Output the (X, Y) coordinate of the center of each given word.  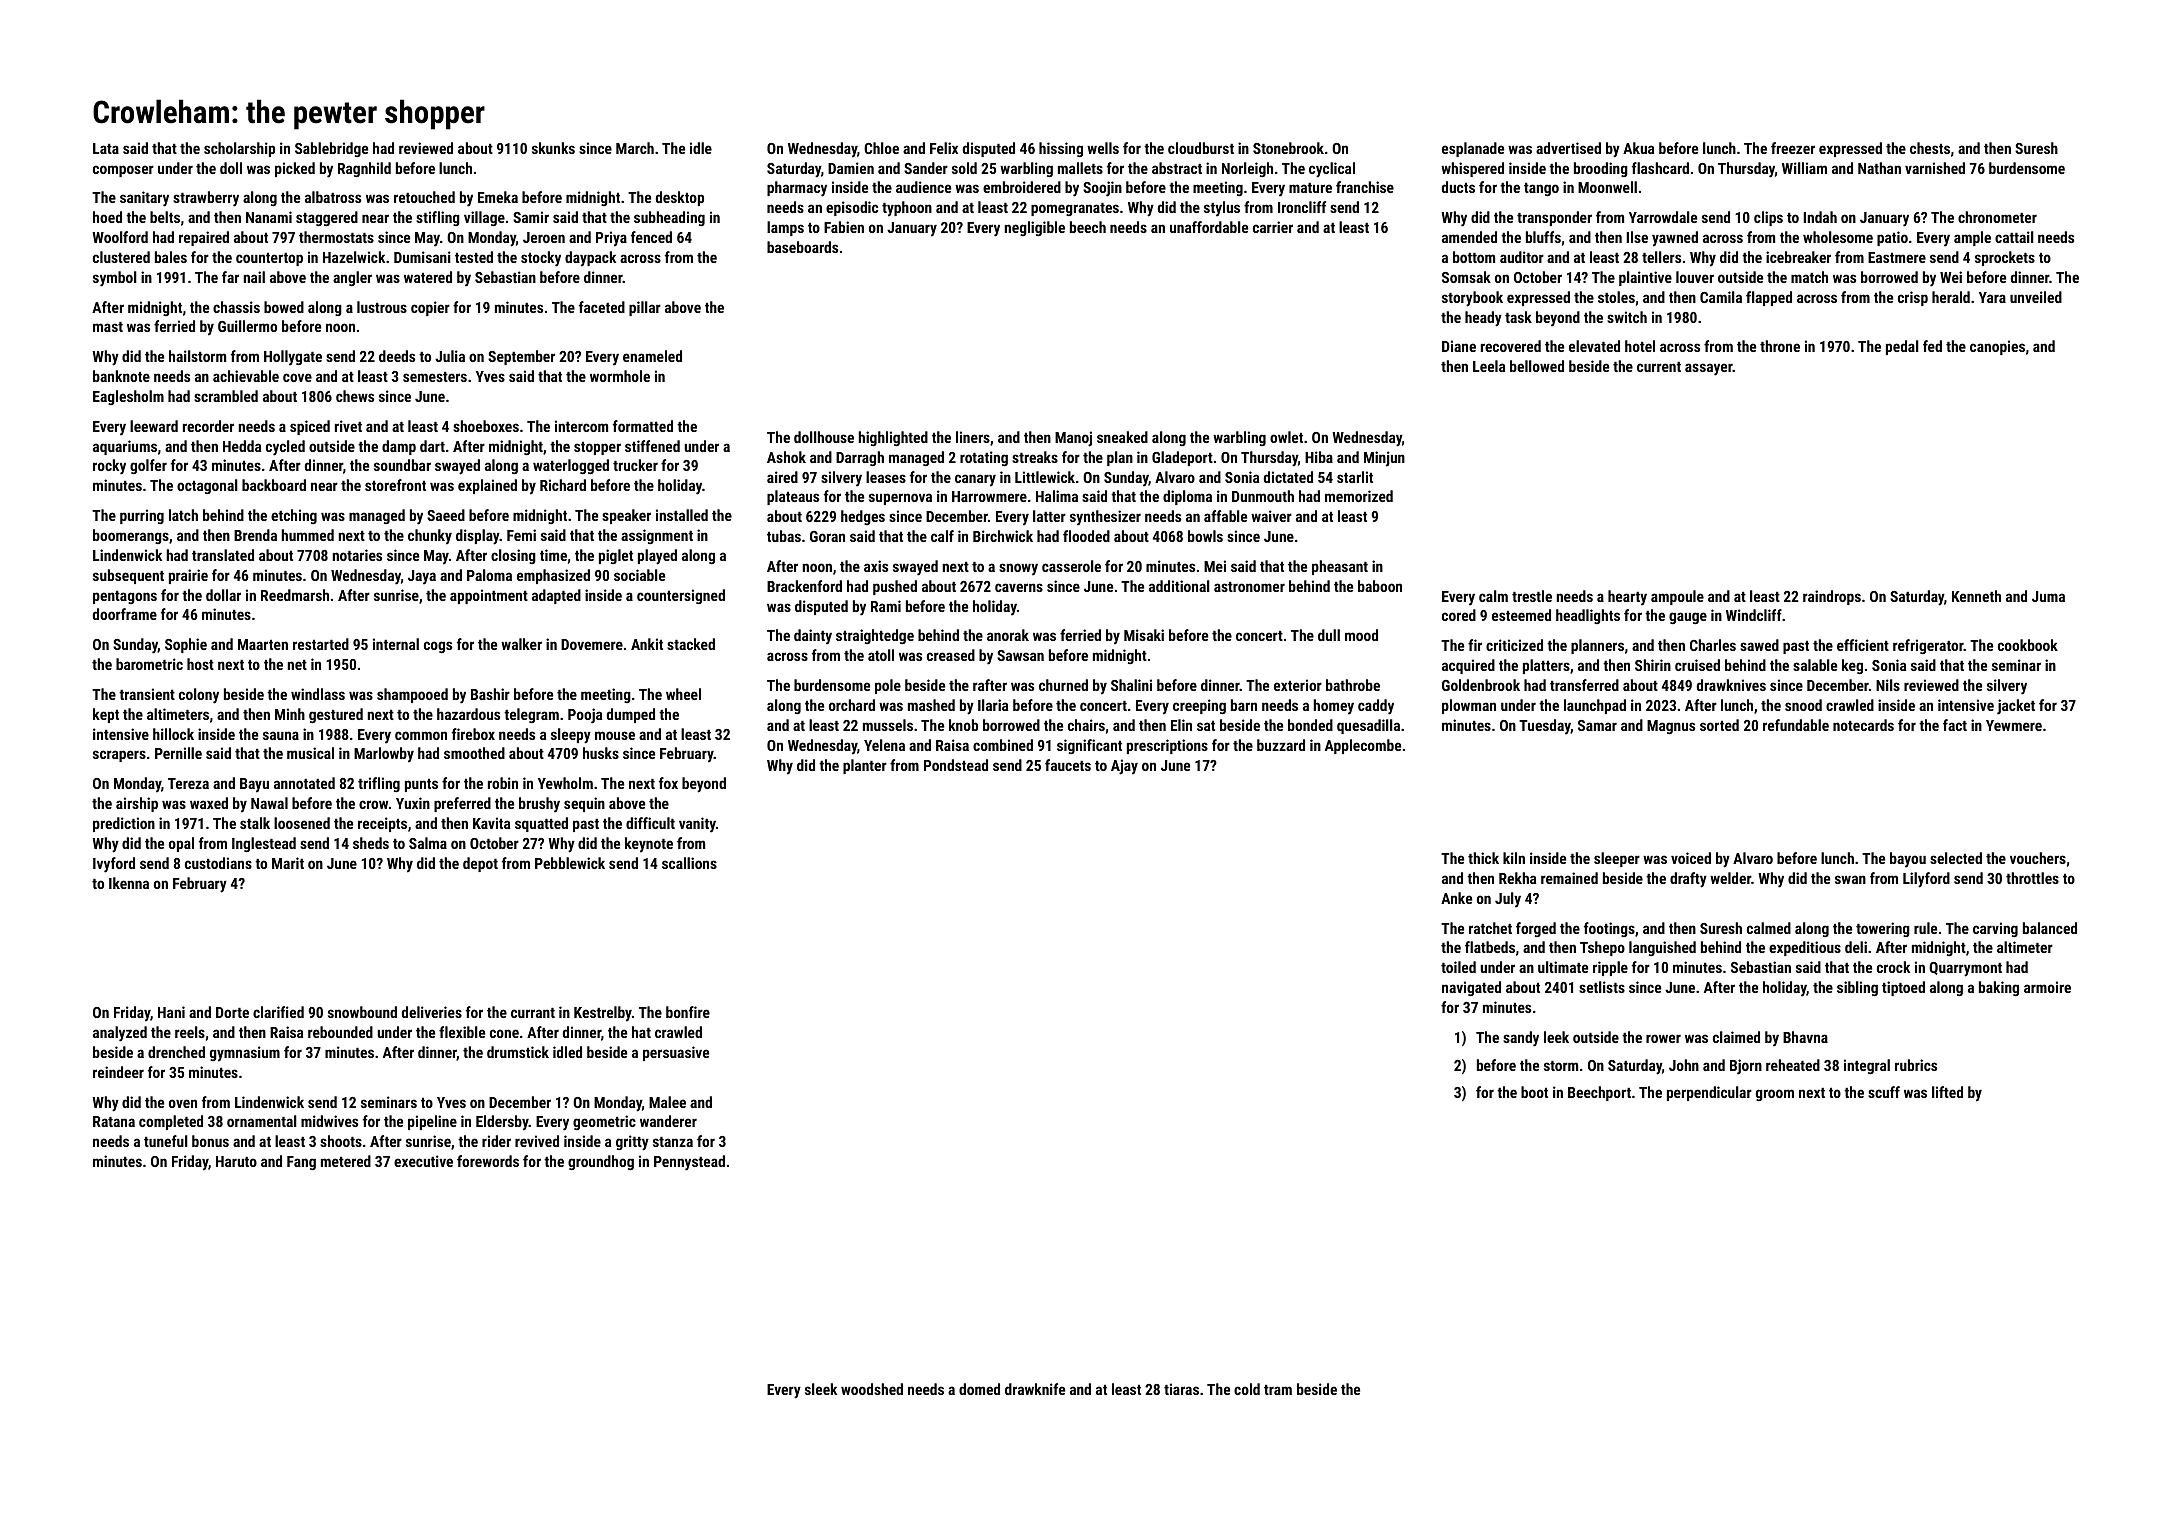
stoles (1616, 297)
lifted (1947, 1092)
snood (1803, 705)
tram (1278, 1390)
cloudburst (1201, 148)
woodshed (872, 1389)
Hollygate (293, 357)
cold (1247, 1389)
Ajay (1124, 767)
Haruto (236, 1161)
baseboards (802, 247)
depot (480, 864)
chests (1930, 148)
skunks (553, 148)
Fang (301, 1163)
